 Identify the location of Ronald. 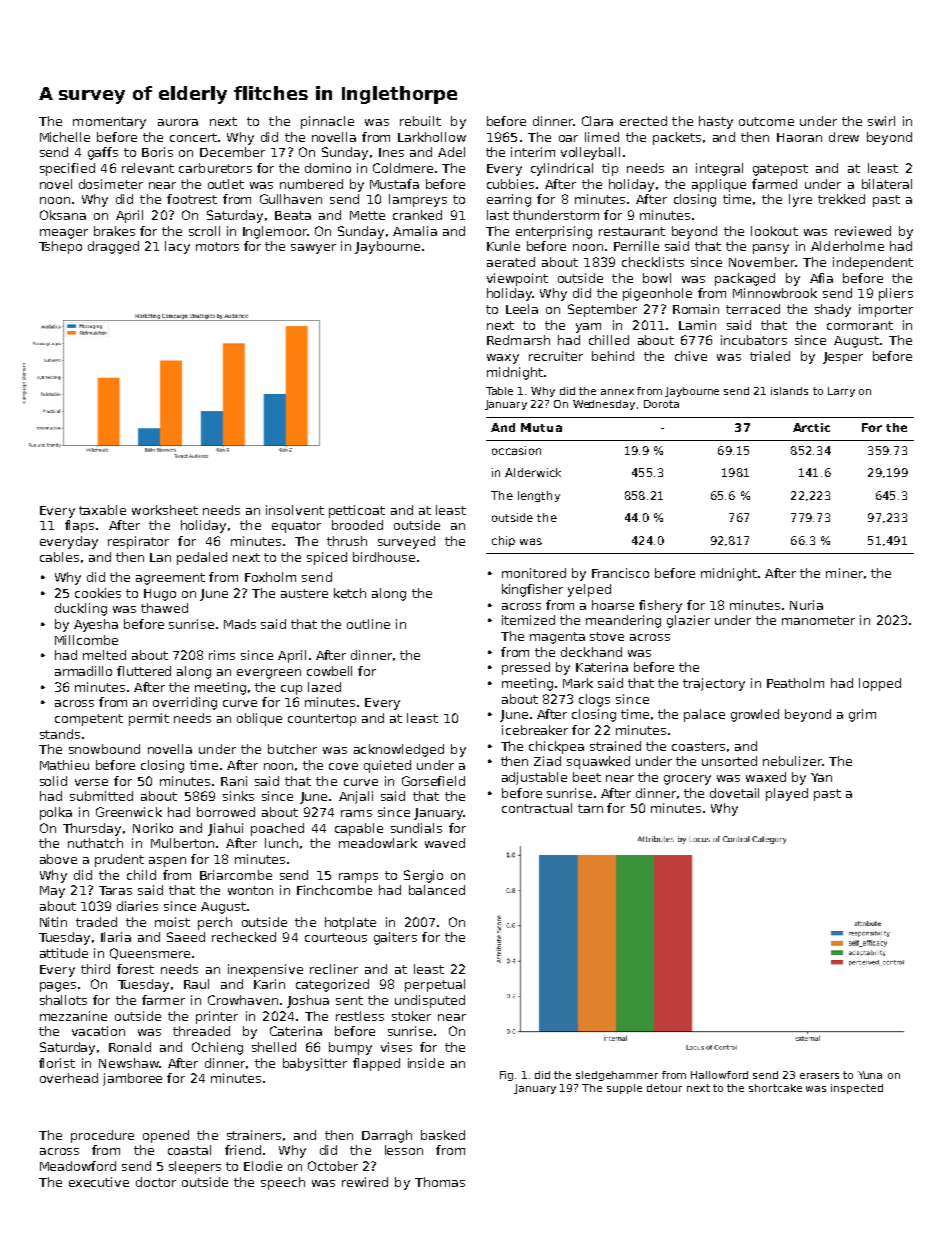
(130, 1047).
